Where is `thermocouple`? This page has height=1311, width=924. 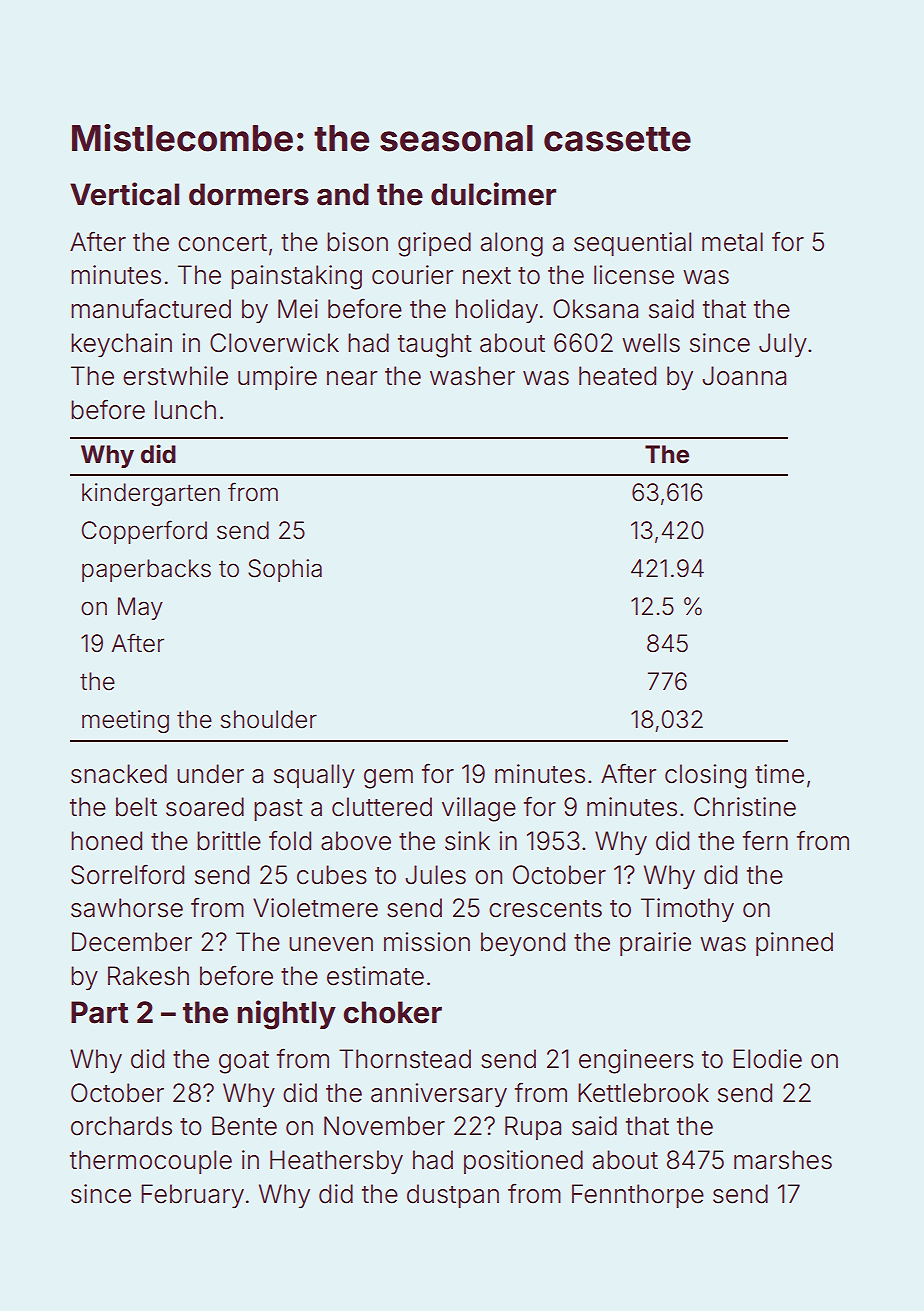 thermocouple is located at coordinates (151, 1162).
